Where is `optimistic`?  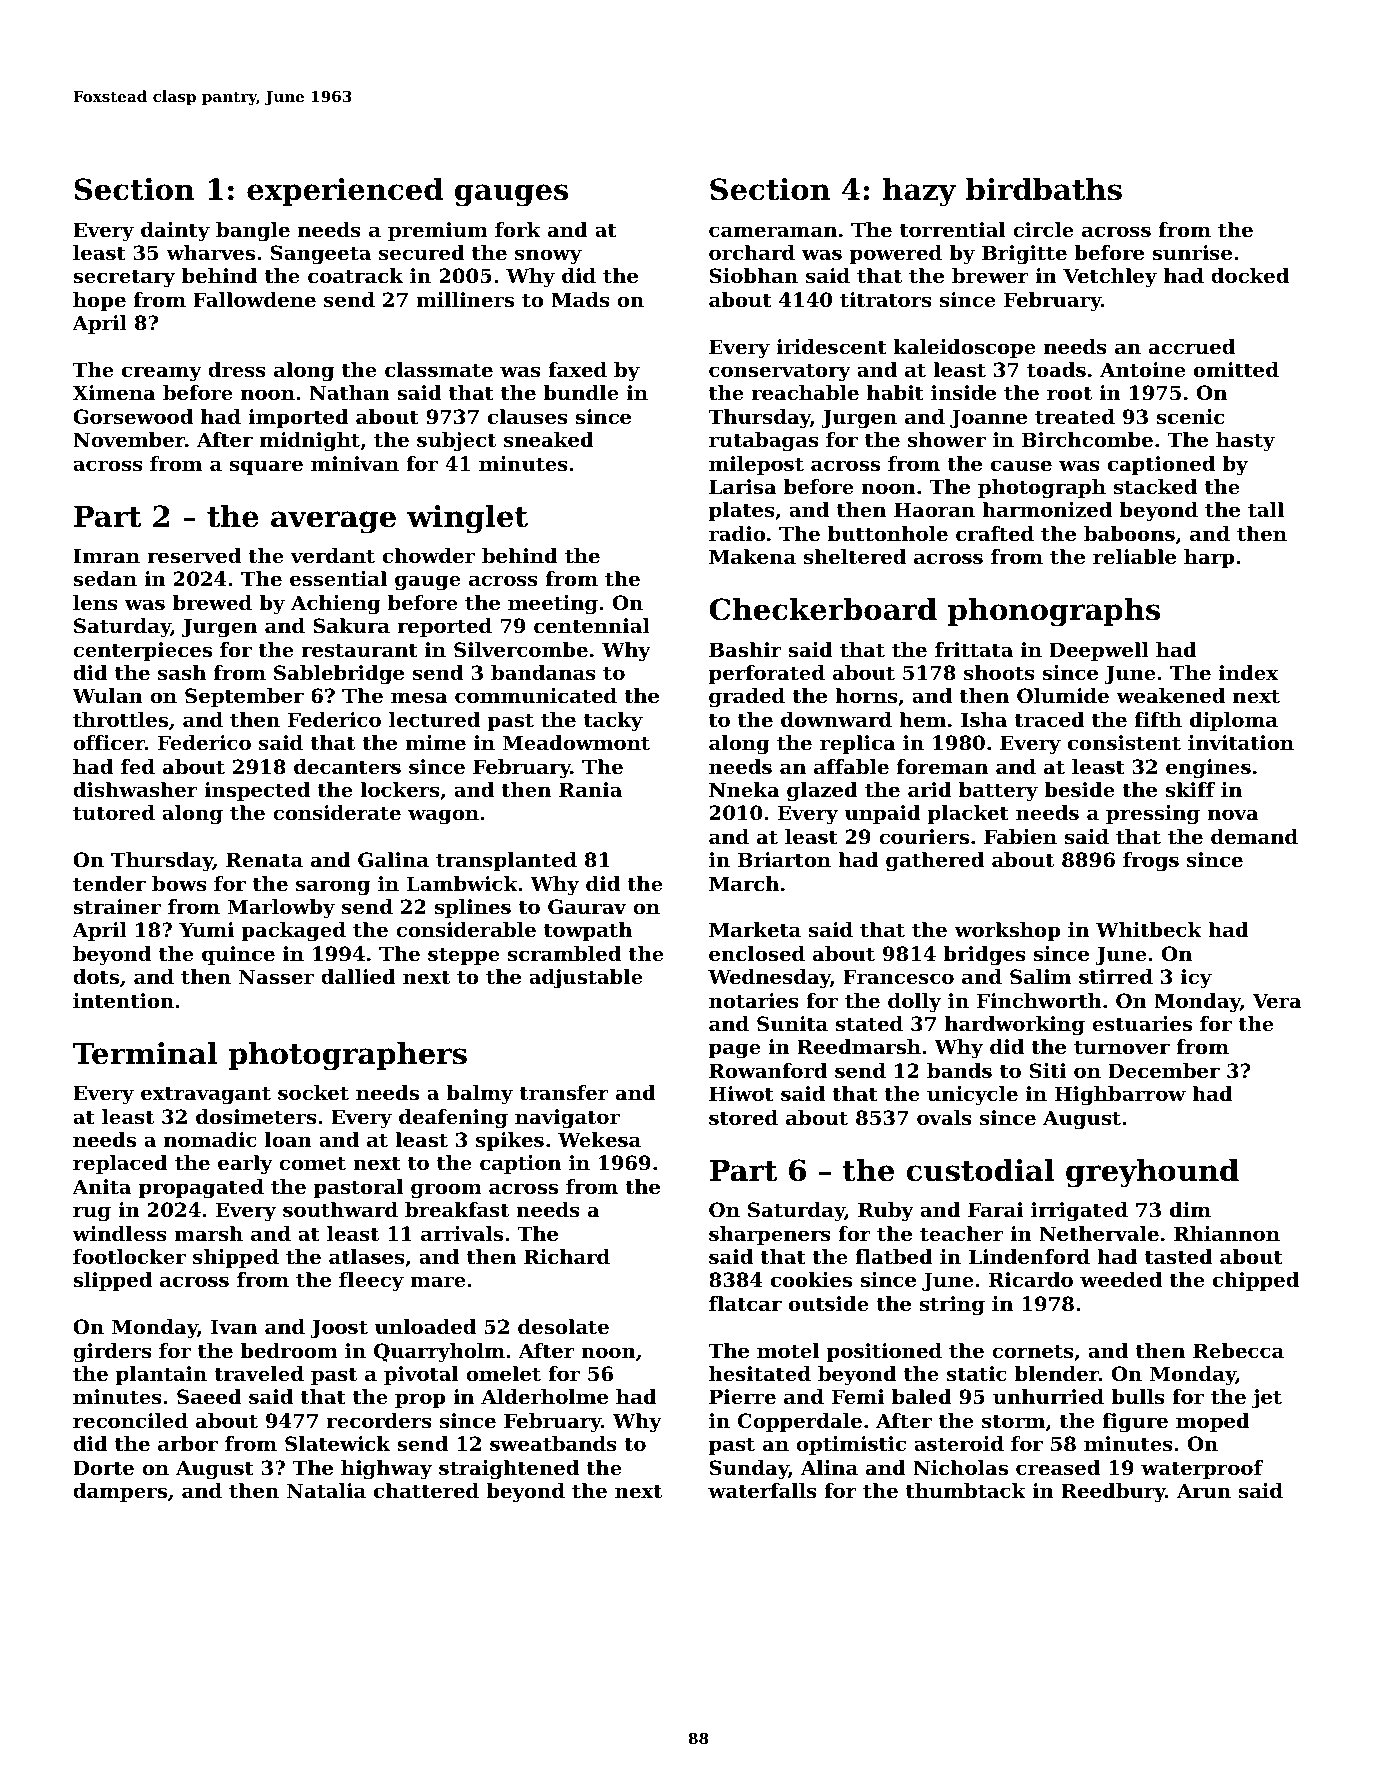
optimistic is located at coordinates (851, 1445).
